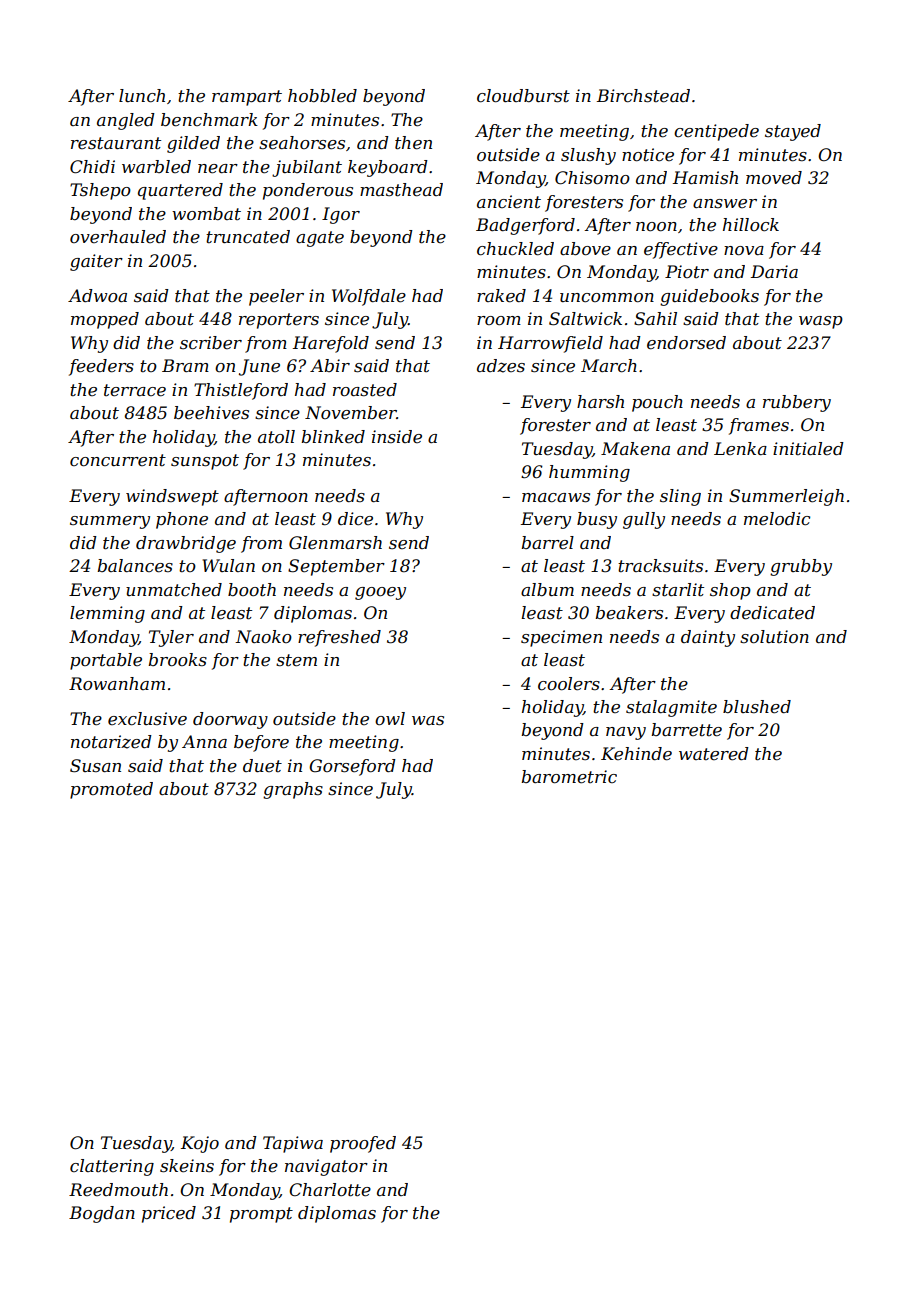  I want to click on Wulan, so click(229, 565).
